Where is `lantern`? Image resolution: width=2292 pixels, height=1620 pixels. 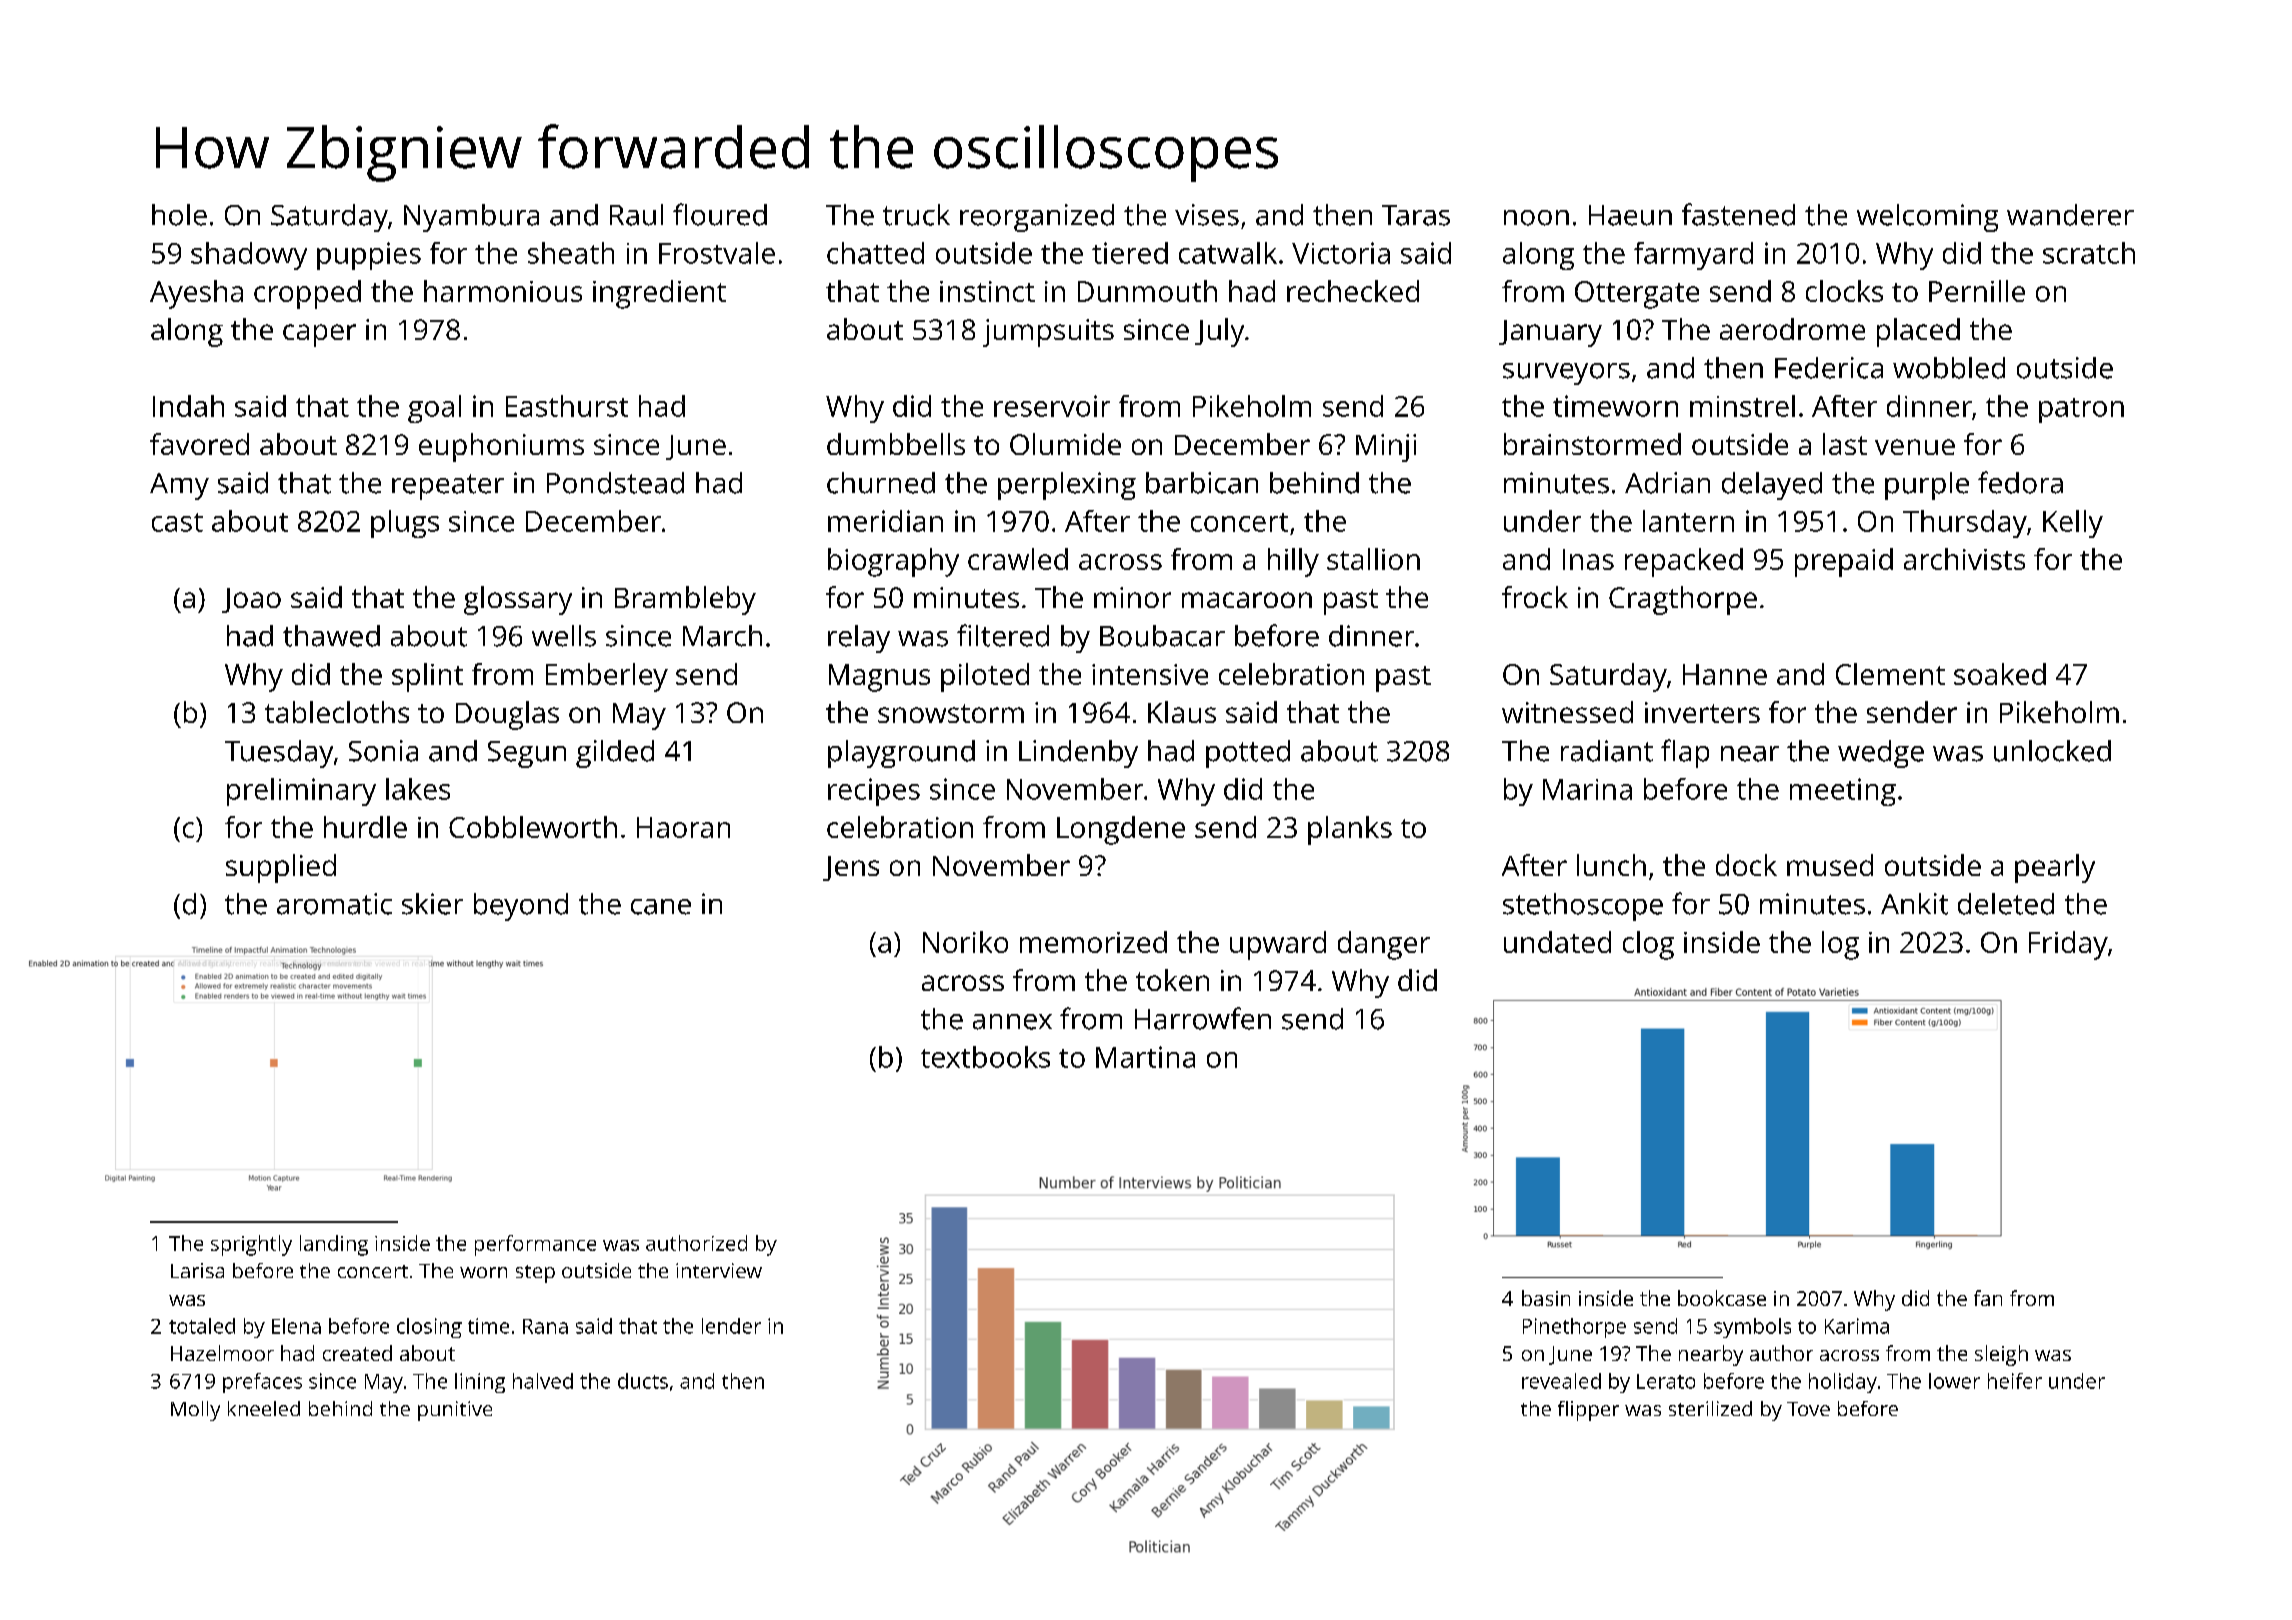
lantern is located at coordinates (1688, 521).
